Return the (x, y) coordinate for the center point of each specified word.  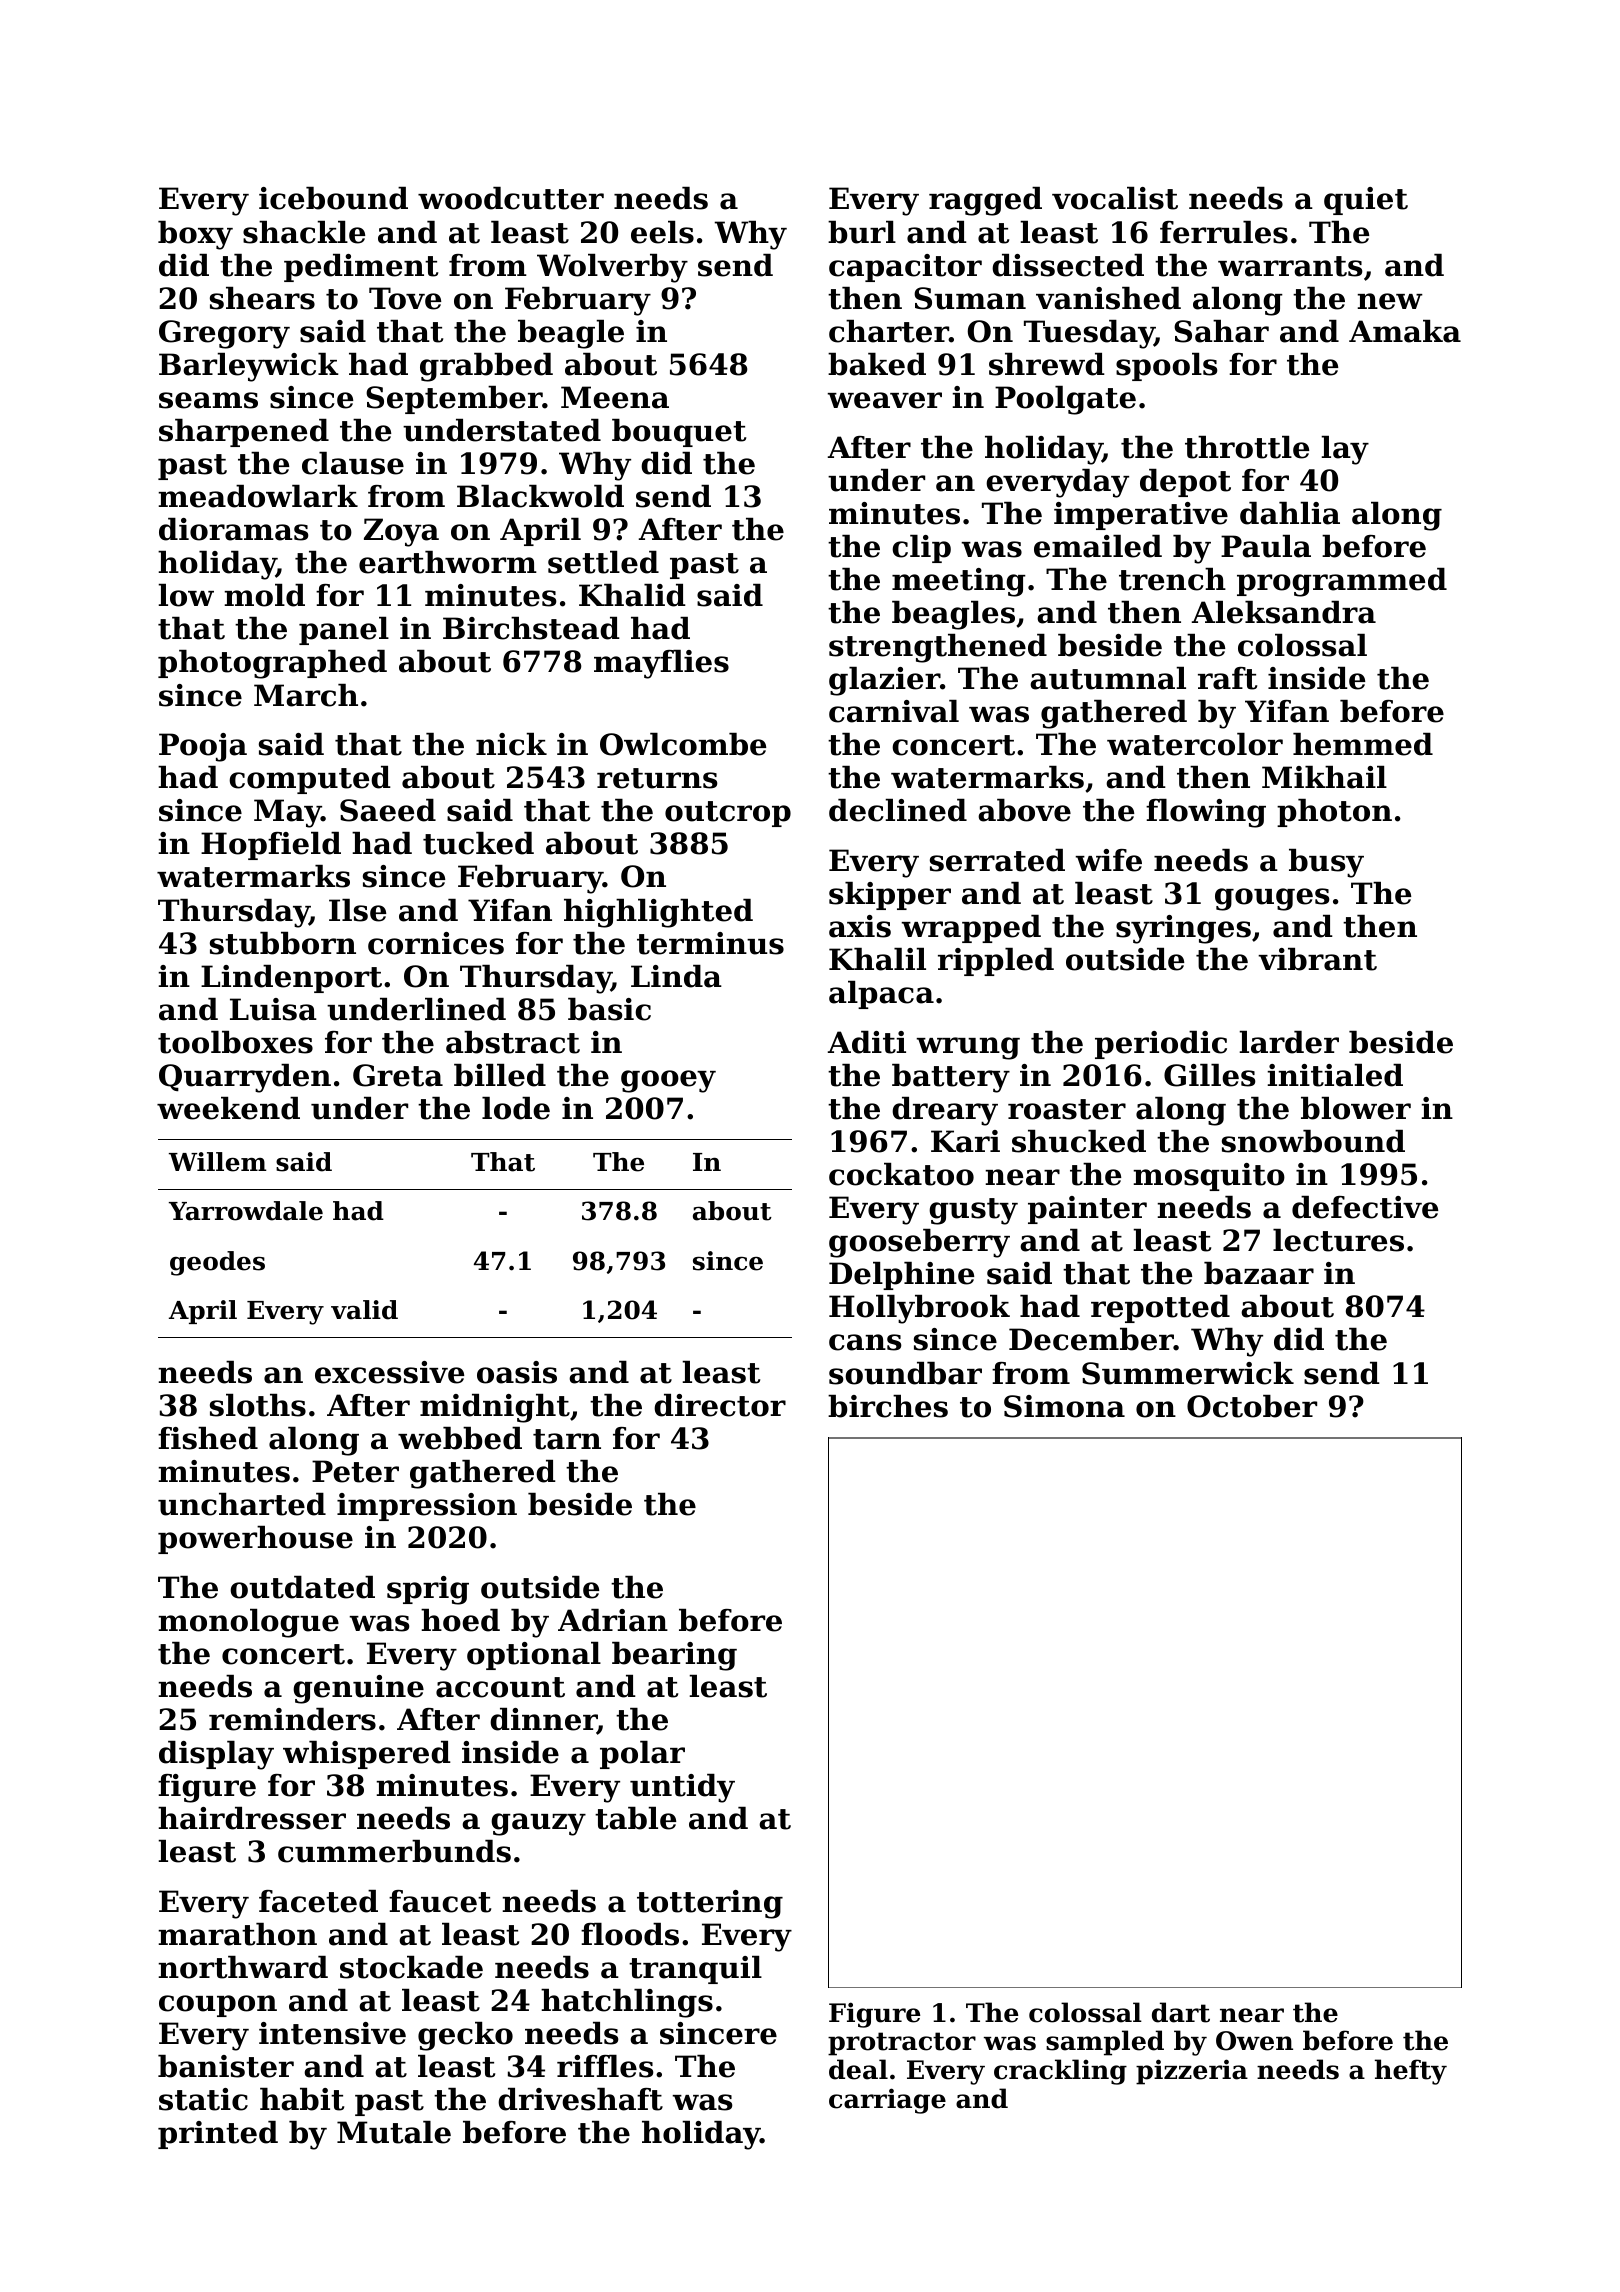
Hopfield (271, 846)
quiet (1366, 201)
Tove (405, 298)
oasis (517, 1372)
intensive (332, 2033)
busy (1326, 863)
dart (1181, 2012)
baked (877, 364)
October (1252, 1406)
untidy (682, 1788)
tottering (710, 1904)
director (720, 1405)
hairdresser (252, 1818)
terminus (710, 943)
